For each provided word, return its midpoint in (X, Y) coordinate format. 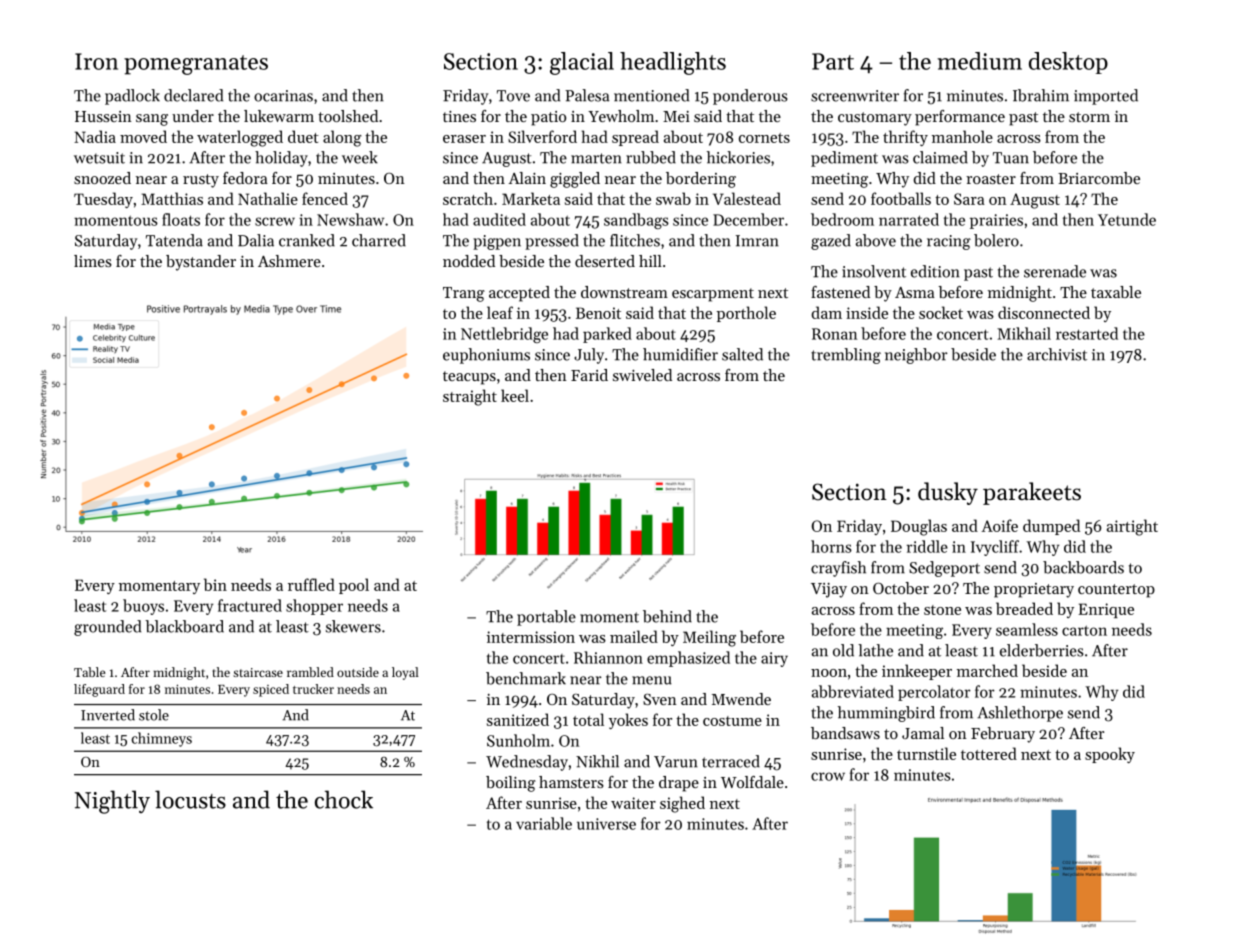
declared (193, 95)
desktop (1068, 63)
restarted (1087, 333)
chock (344, 799)
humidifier (680, 354)
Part (833, 61)
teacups (469, 378)
